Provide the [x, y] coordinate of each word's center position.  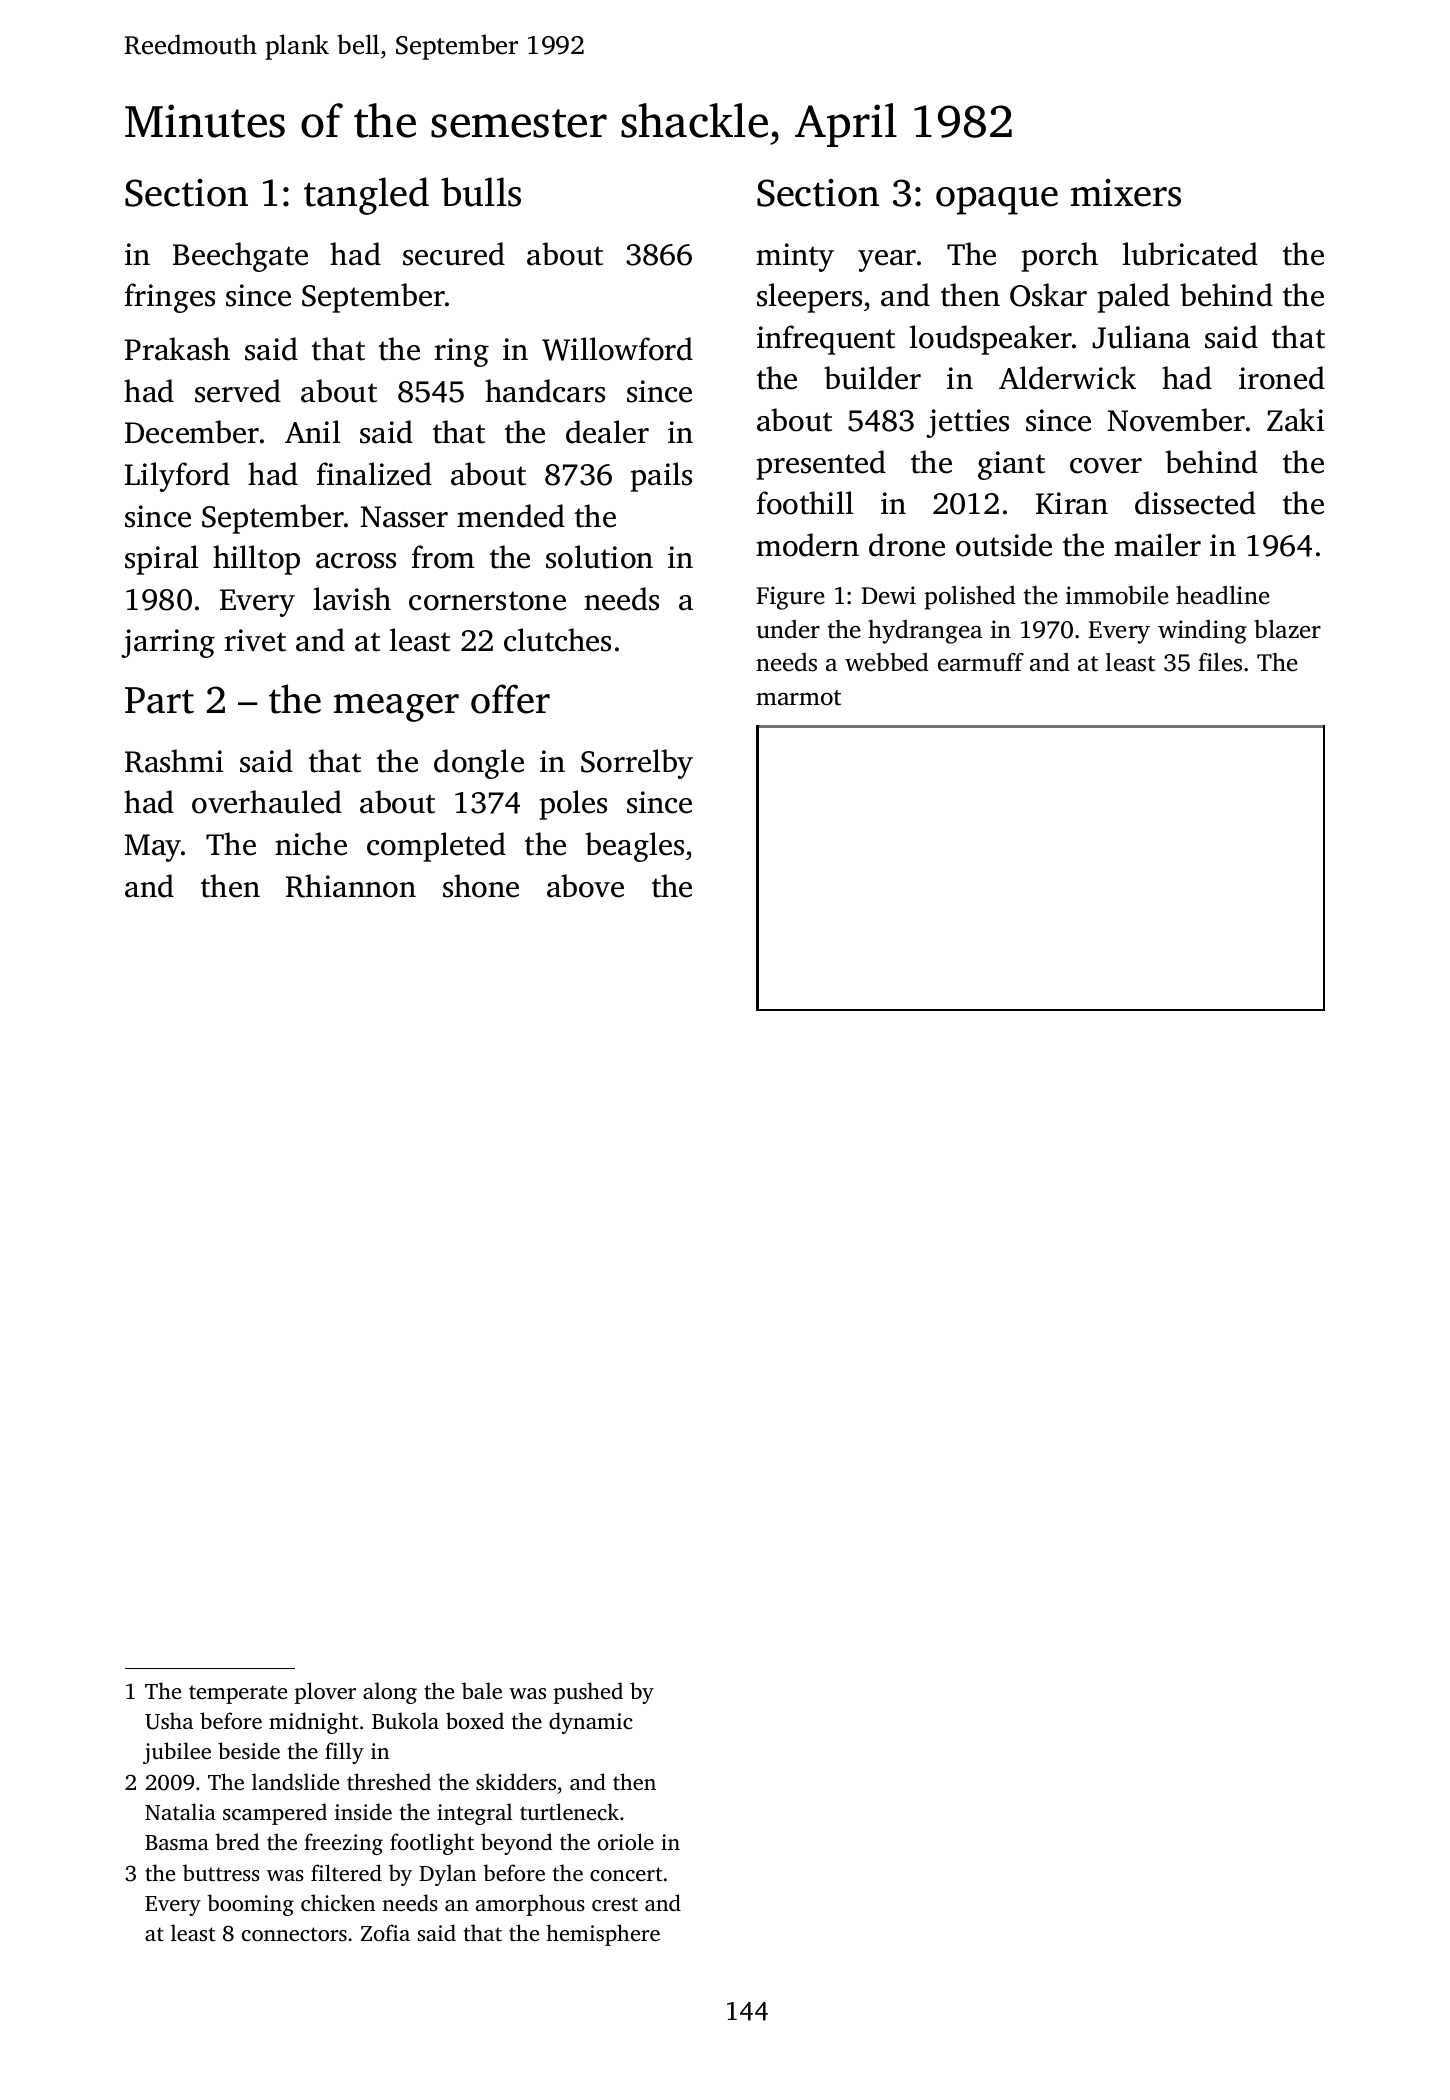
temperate [238, 1694]
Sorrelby [637, 764]
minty [795, 257]
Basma [177, 1842]
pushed [588, 1693]
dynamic [591, 1723]
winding [1202, 632]
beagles [634, 847]
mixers [1126, 193]
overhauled [267, 802]
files [1220, 662]
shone [481, 886]
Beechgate [240, 257]
